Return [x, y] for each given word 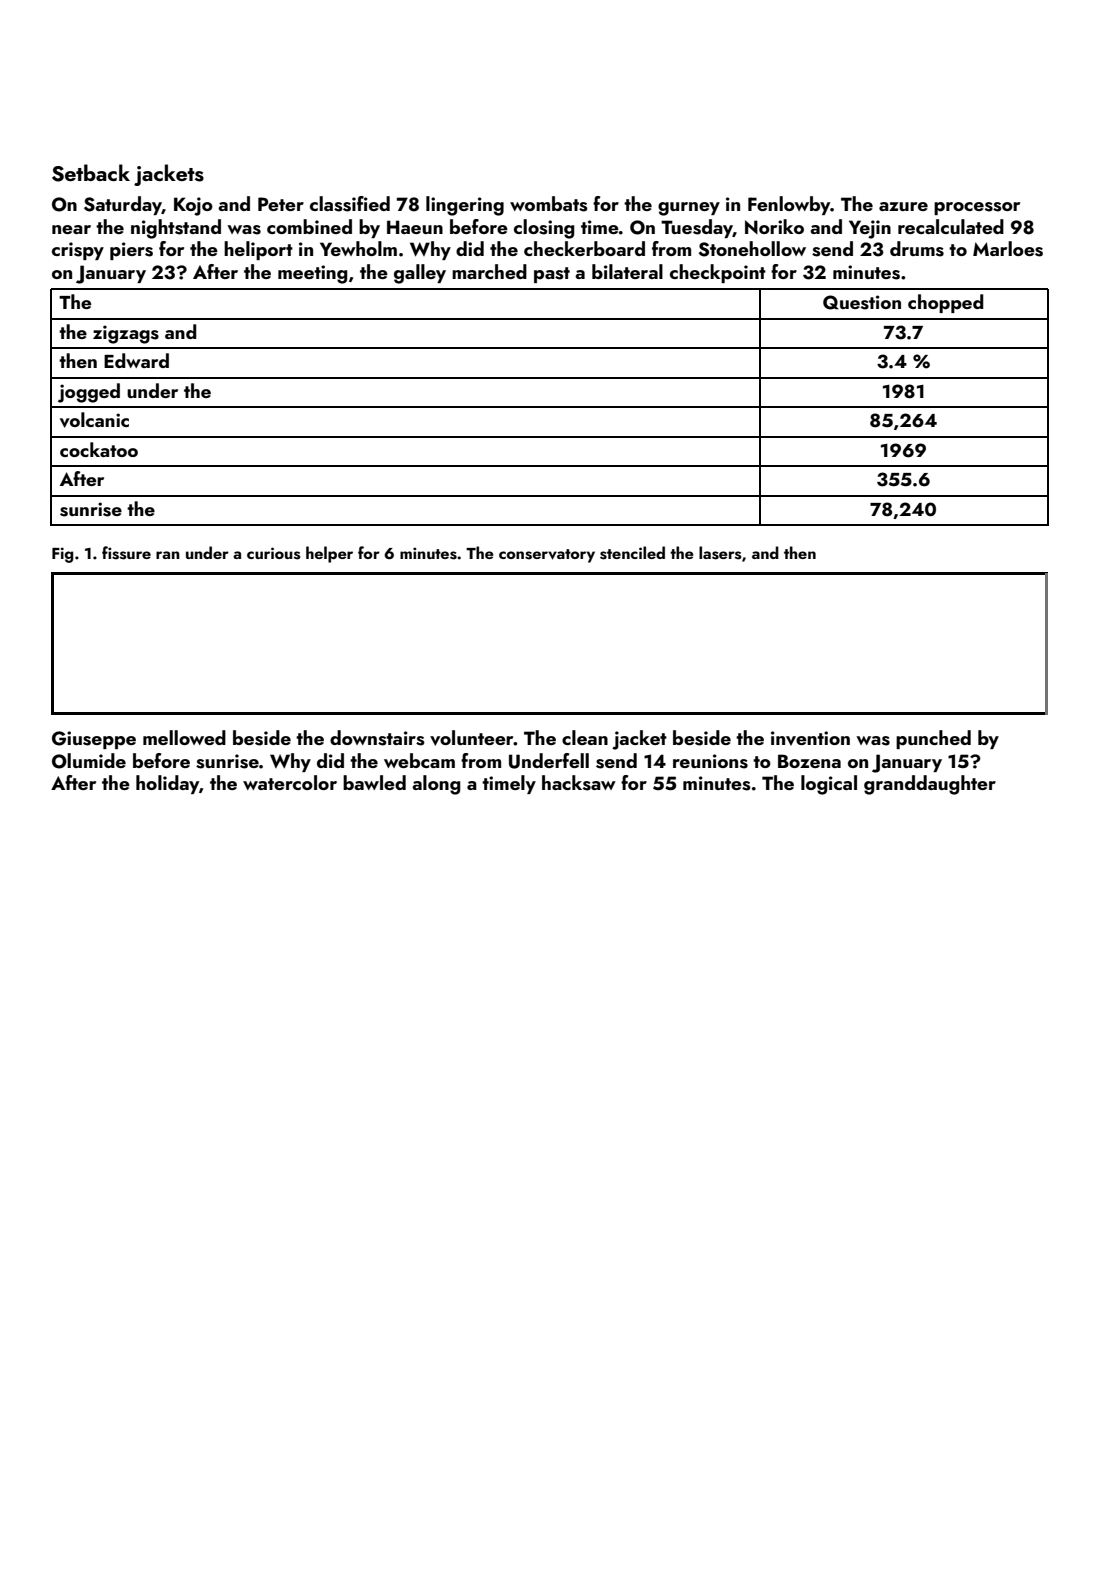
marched [489, 271]
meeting [313, 274]
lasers [720, 553]
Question [862, 302]
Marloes [1008, 249]
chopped [946, 303]
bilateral [627, 271]
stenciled [632, 553]
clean [585, 737]
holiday [167, 784]
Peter [281, 204]
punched [933, 739]
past [552, 275]
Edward [136, 360]
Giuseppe [94, 740]
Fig [62, 555]
